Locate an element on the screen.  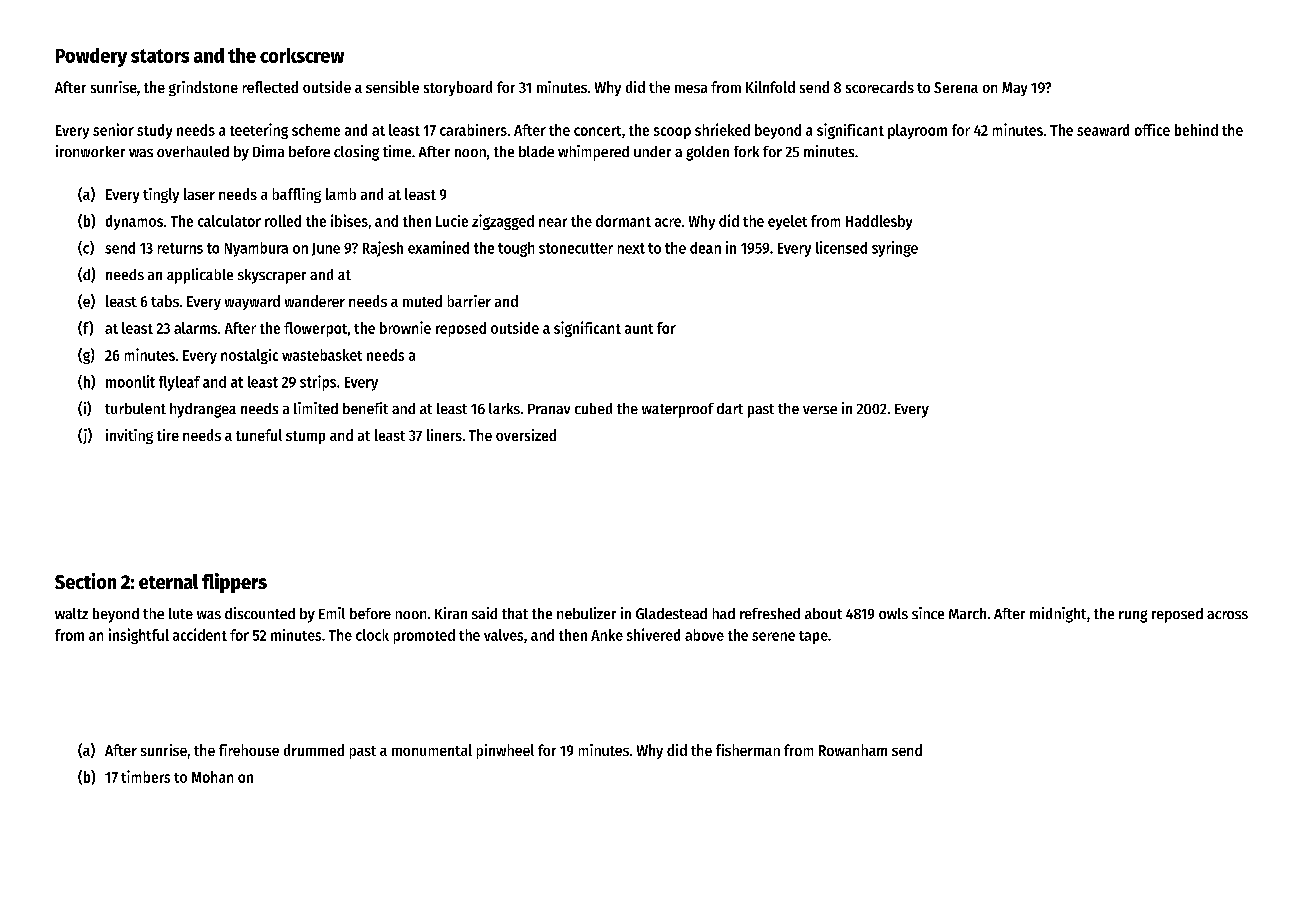
rung is located at coordinates (1133, 616).
